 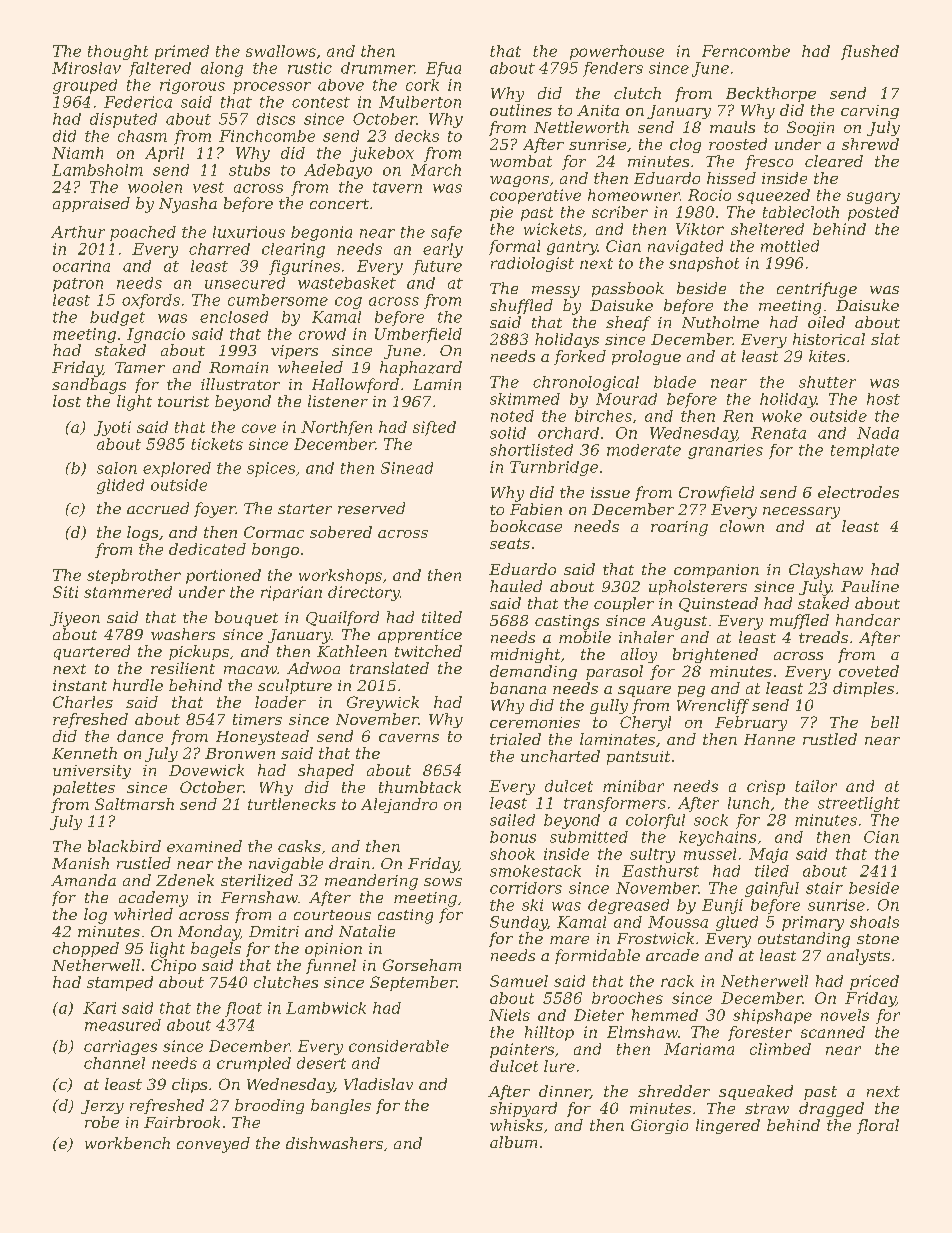 What do you see at coordinates (691, 691) in the page?
I see `peg` at bounding box center [691, 691].
